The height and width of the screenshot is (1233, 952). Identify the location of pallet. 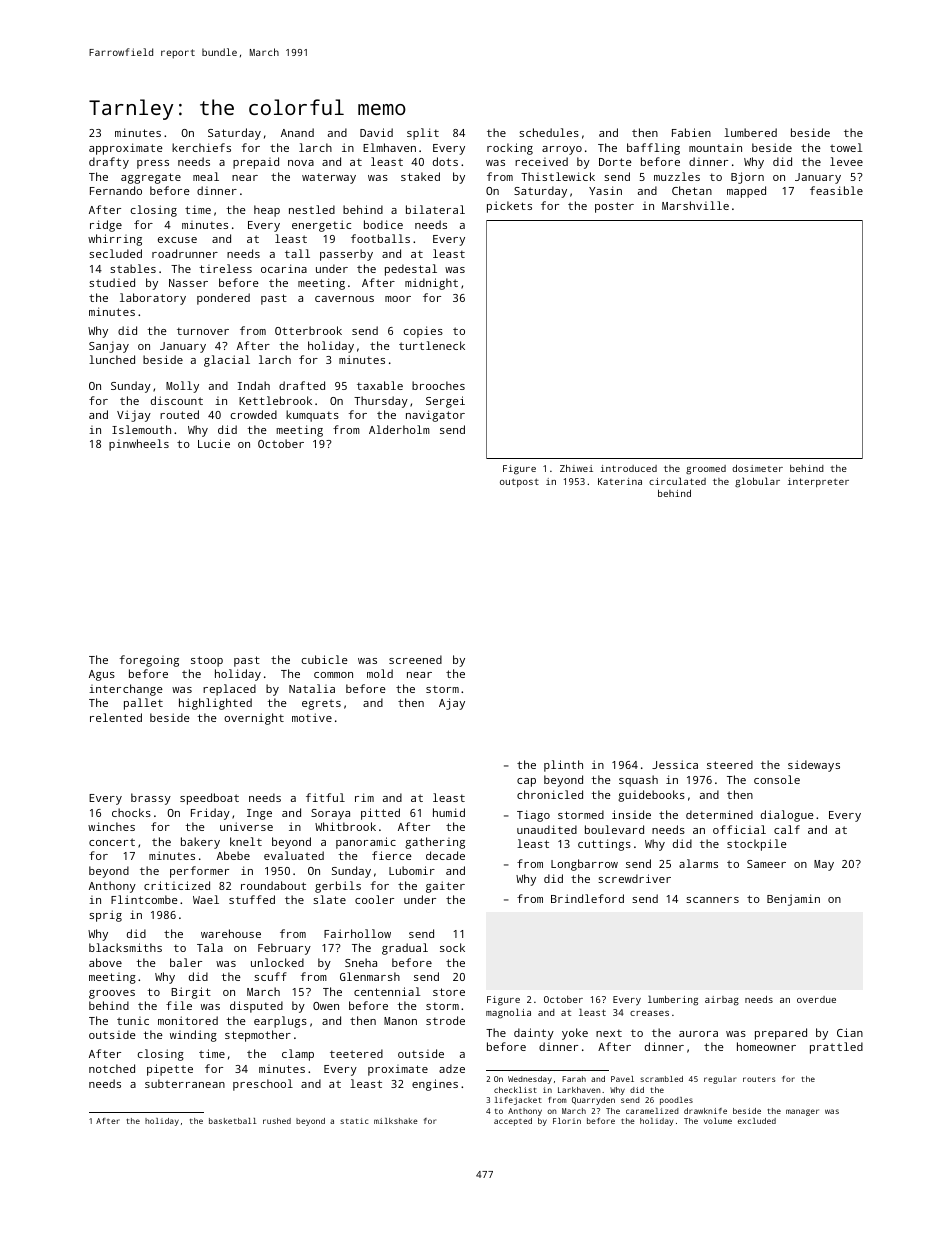
(143, 704).
